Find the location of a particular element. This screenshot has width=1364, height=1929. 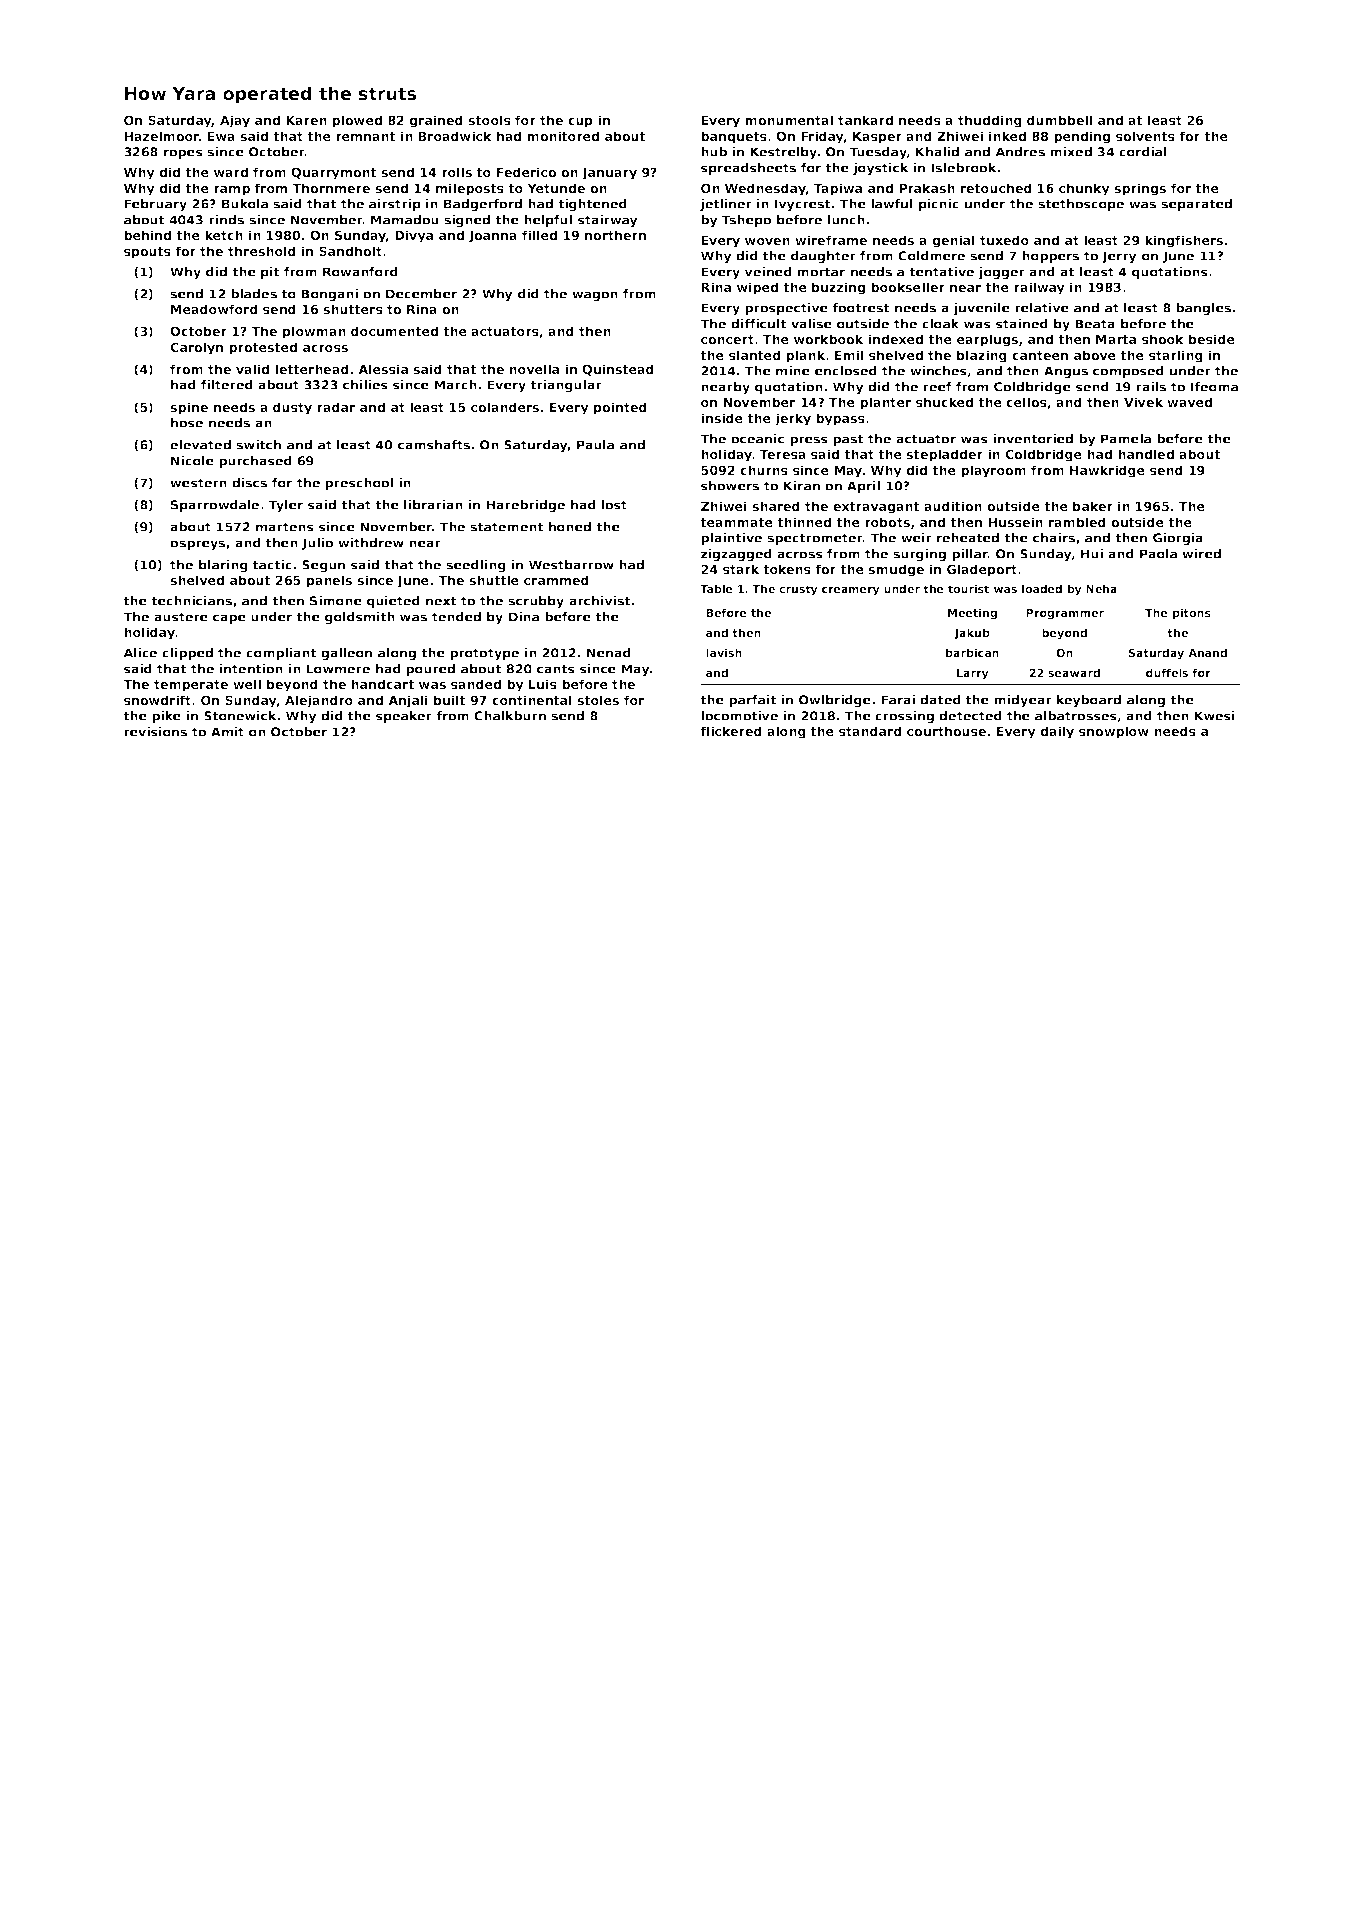

threshold is located at coordinates (262, 251).
